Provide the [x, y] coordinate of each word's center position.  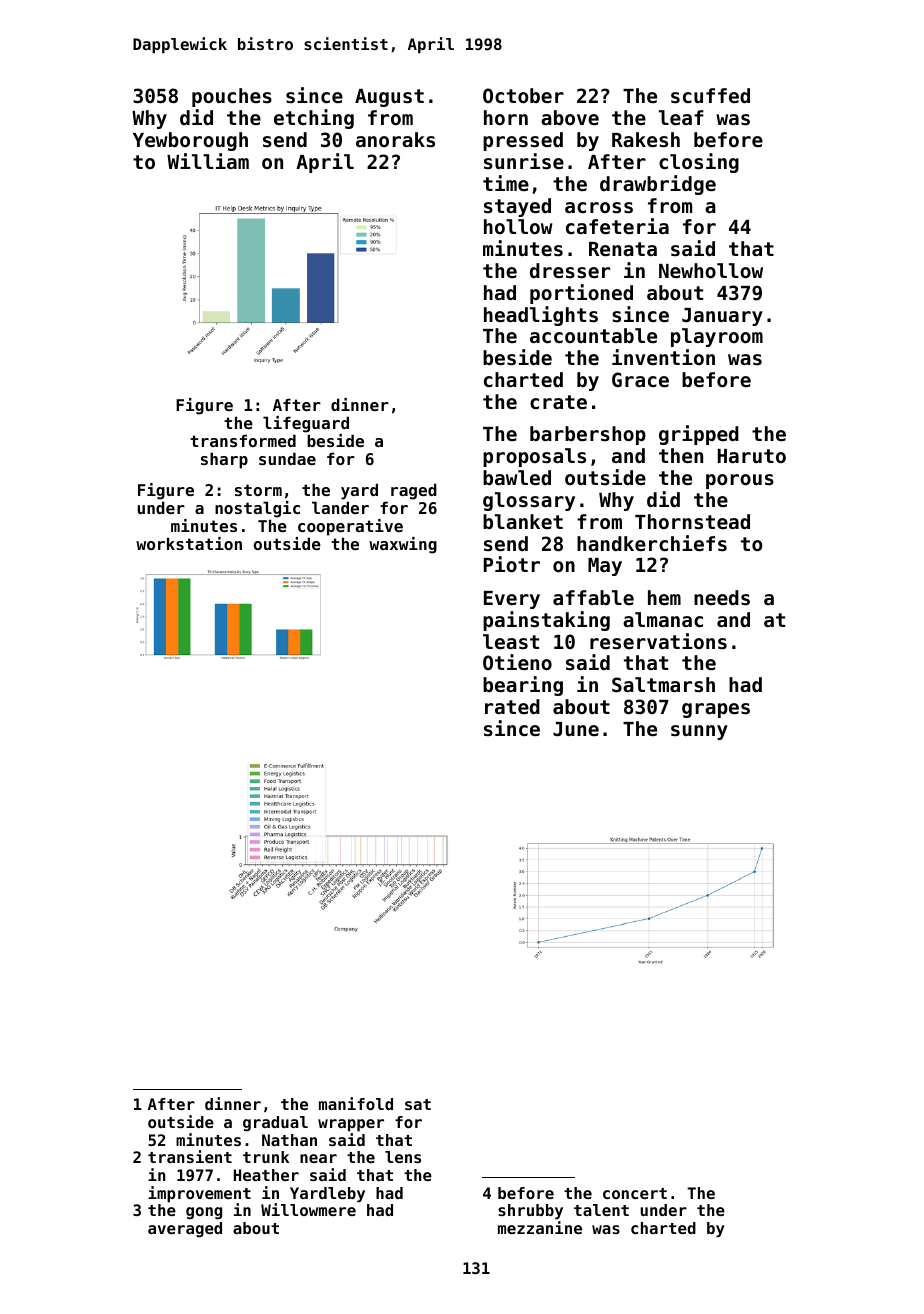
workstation [189, 543]
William [208, 161]
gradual [275, 1123]
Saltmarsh [663, 684]
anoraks [395, 139]
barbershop [588, 435]
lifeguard [306, 424]
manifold [356, 1103]
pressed [523, 141]
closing [699, 163]
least [511, 642]
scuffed [710, 96]
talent [601, 1210]
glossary [529, 501]
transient [190, 1156]
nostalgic [257, 509]
